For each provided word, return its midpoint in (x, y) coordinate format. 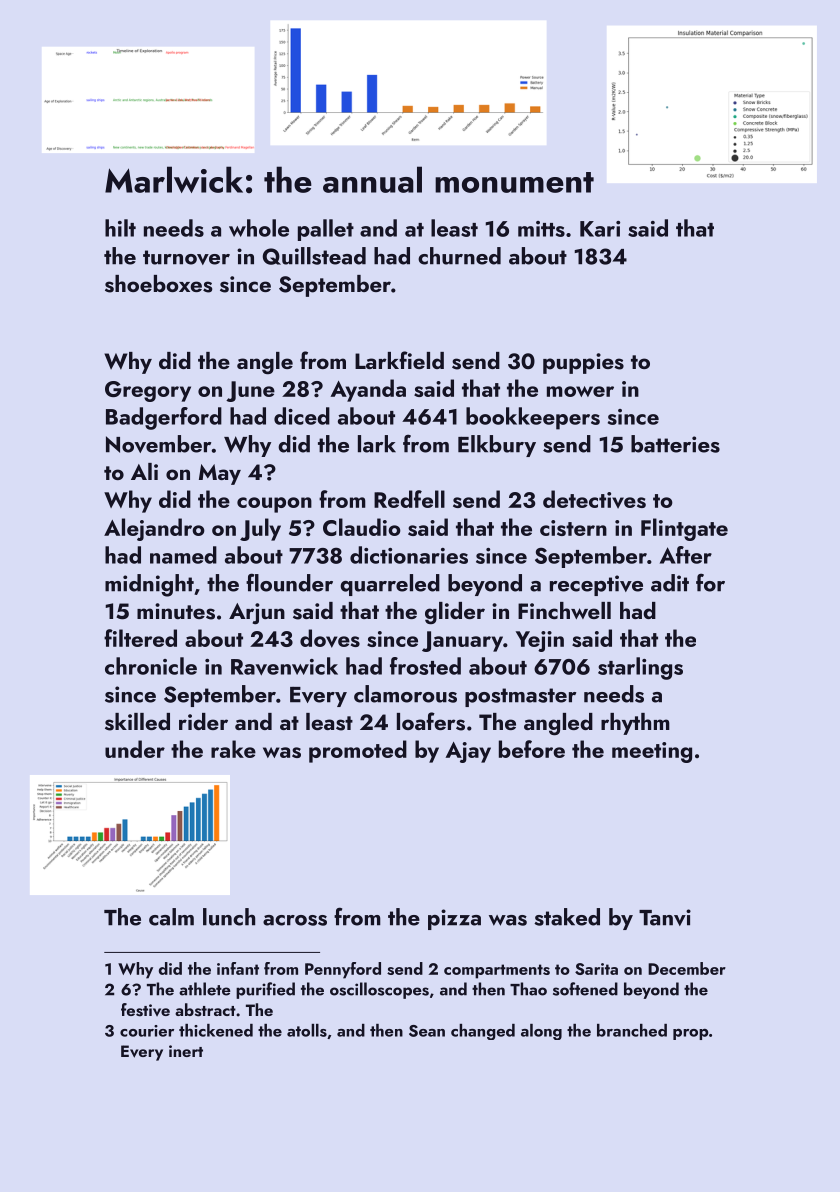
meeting (652, 752)
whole (259, 228)
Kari (600, 229)
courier (147, 1031)
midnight (149, 585)
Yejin (540, 641)
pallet (326, 230)
